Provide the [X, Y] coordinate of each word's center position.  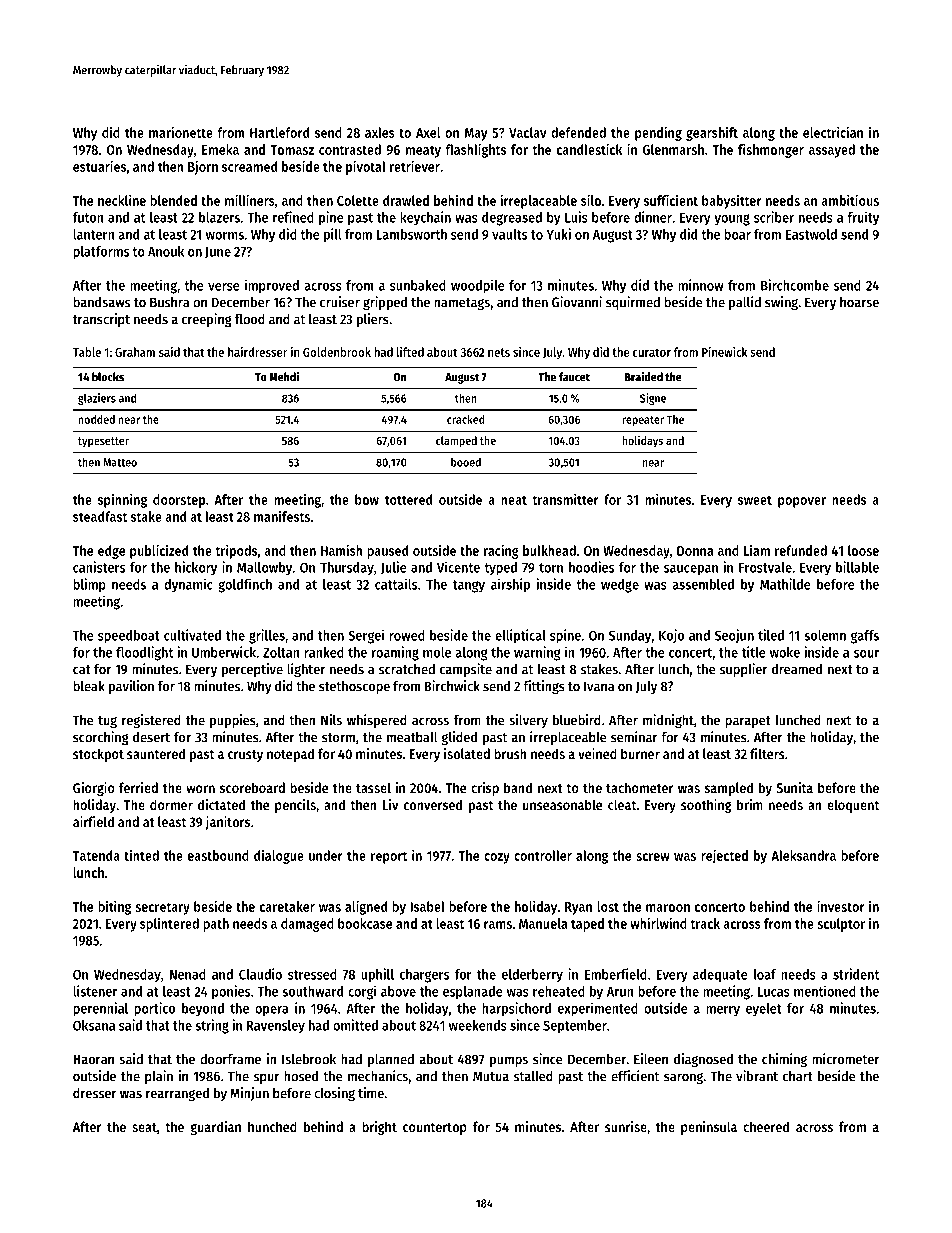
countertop [435, 1129]
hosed [301, 1076]
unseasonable [562, 804]
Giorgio [93, 789]
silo [591, 200]
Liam [757, 550]
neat [514, 500]
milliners [250, 200]
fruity [863, 218]
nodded [97, 419]
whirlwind [658, 923]
